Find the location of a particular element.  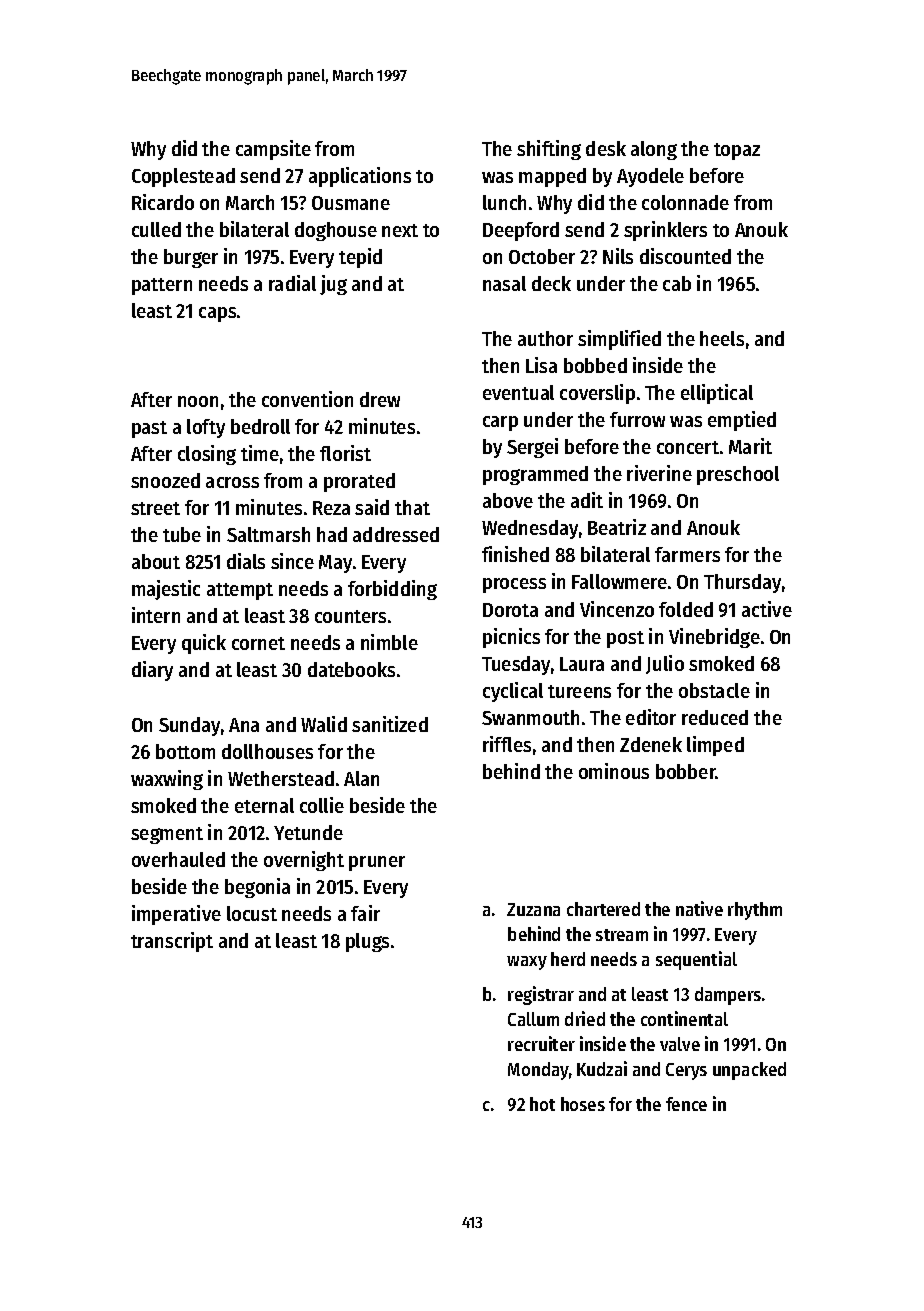

campsite is located at coordinates (273, 150).
